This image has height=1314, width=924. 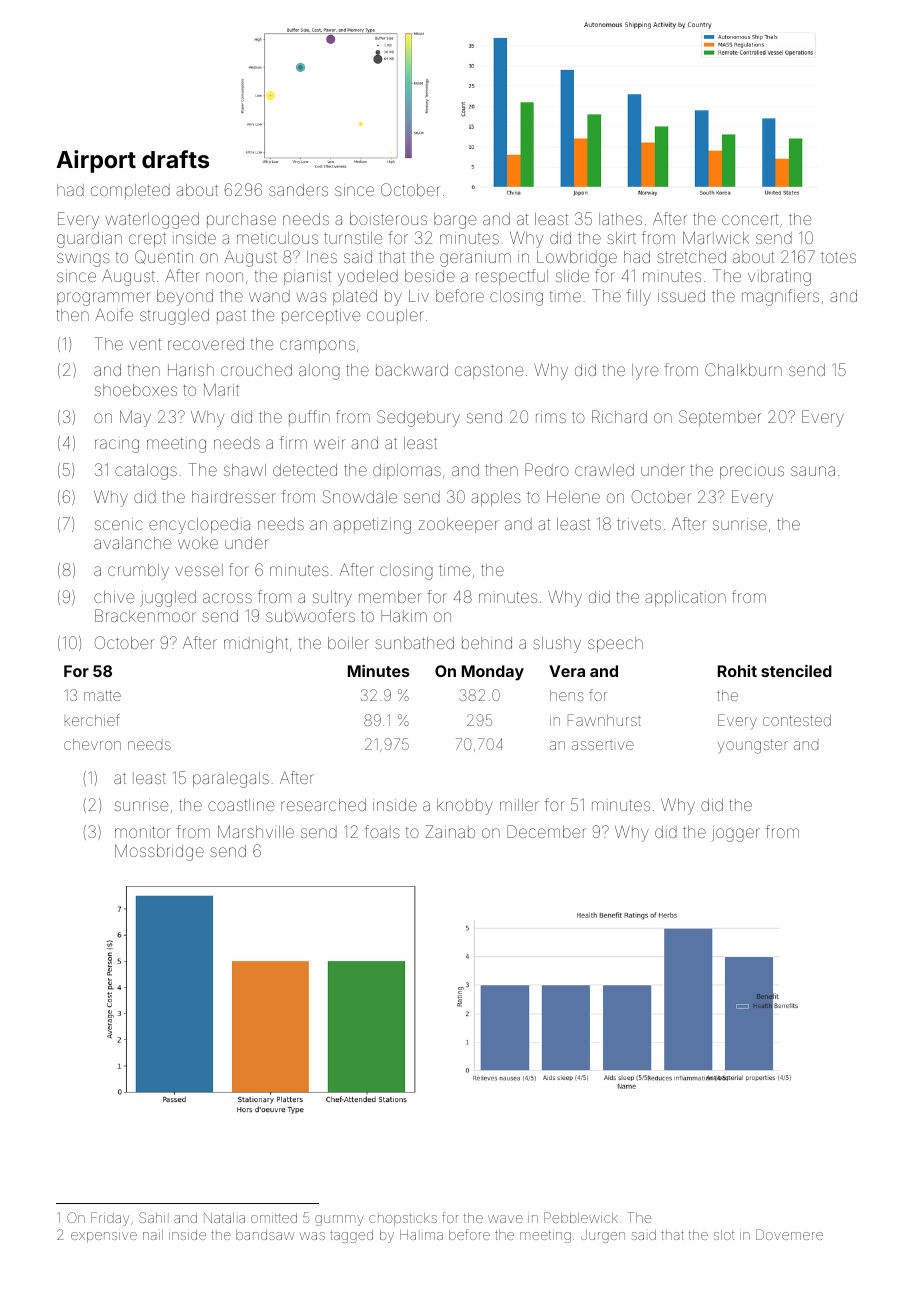 I want to click on sanders, so click(x=298, y=190).
